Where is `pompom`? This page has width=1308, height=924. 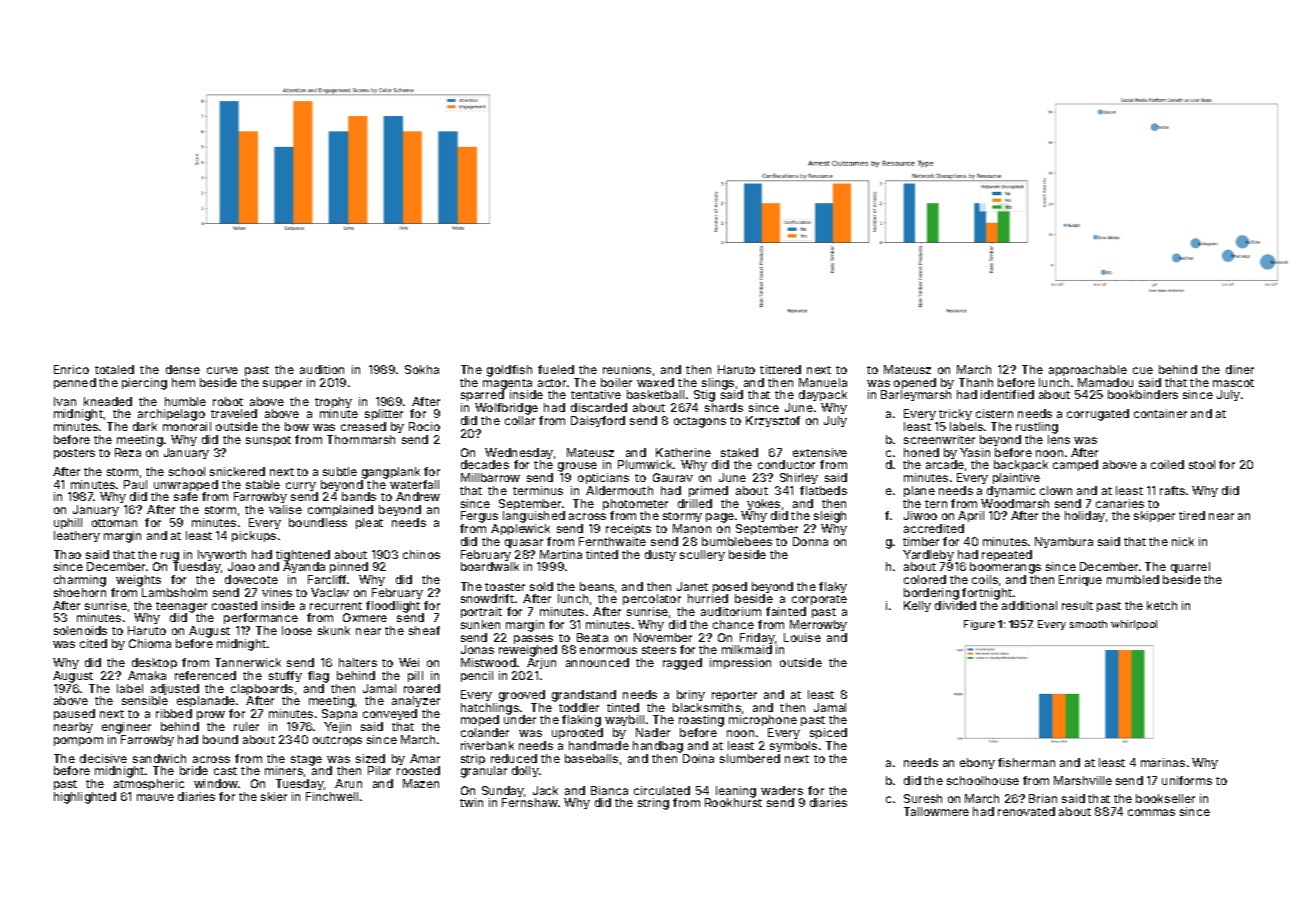 pompom is located at coordinates (78, 741).
